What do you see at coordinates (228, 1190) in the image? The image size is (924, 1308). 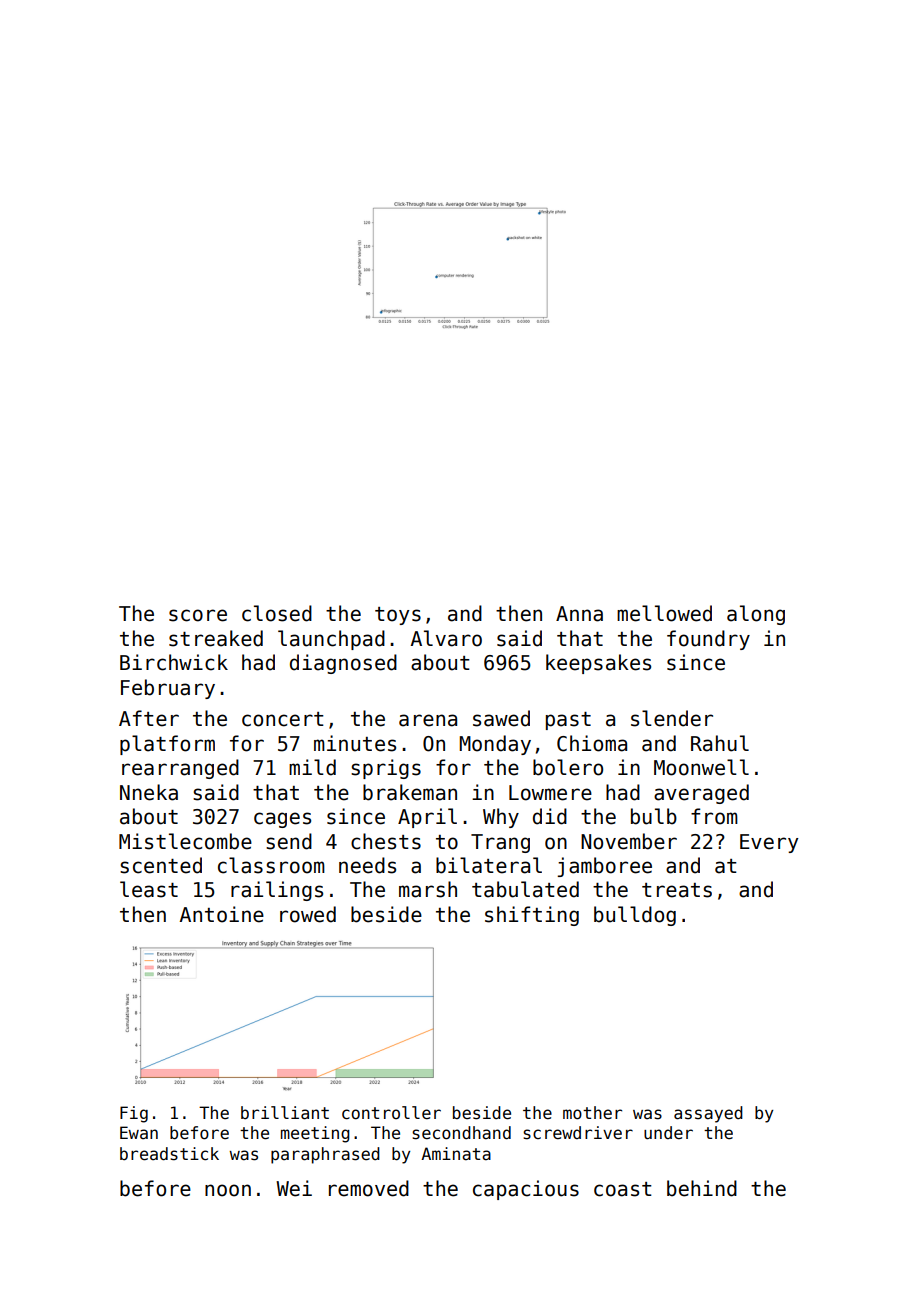 I see `noon` at bounding box center [228, 1190].
